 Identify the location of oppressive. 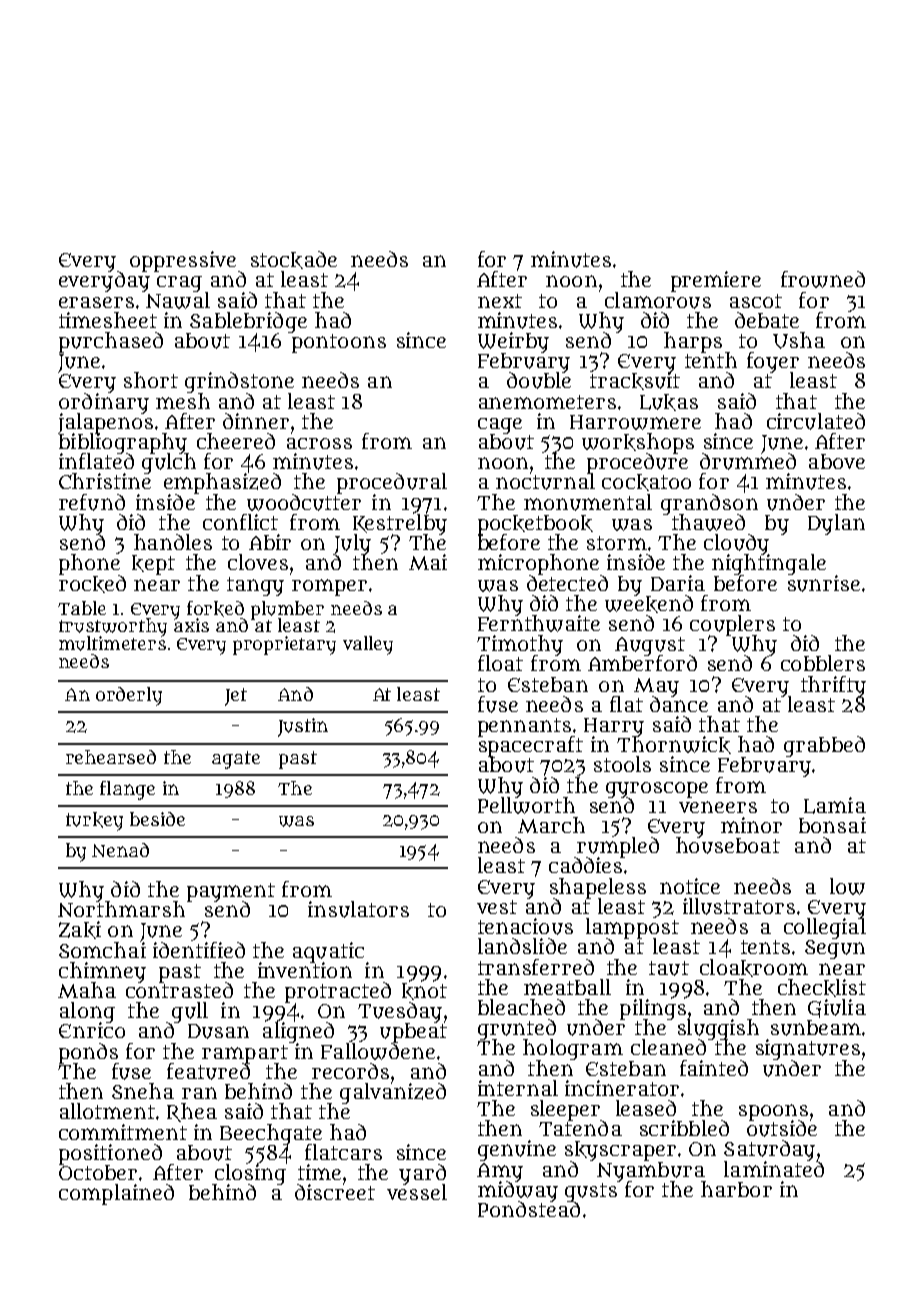
(183, 261).
